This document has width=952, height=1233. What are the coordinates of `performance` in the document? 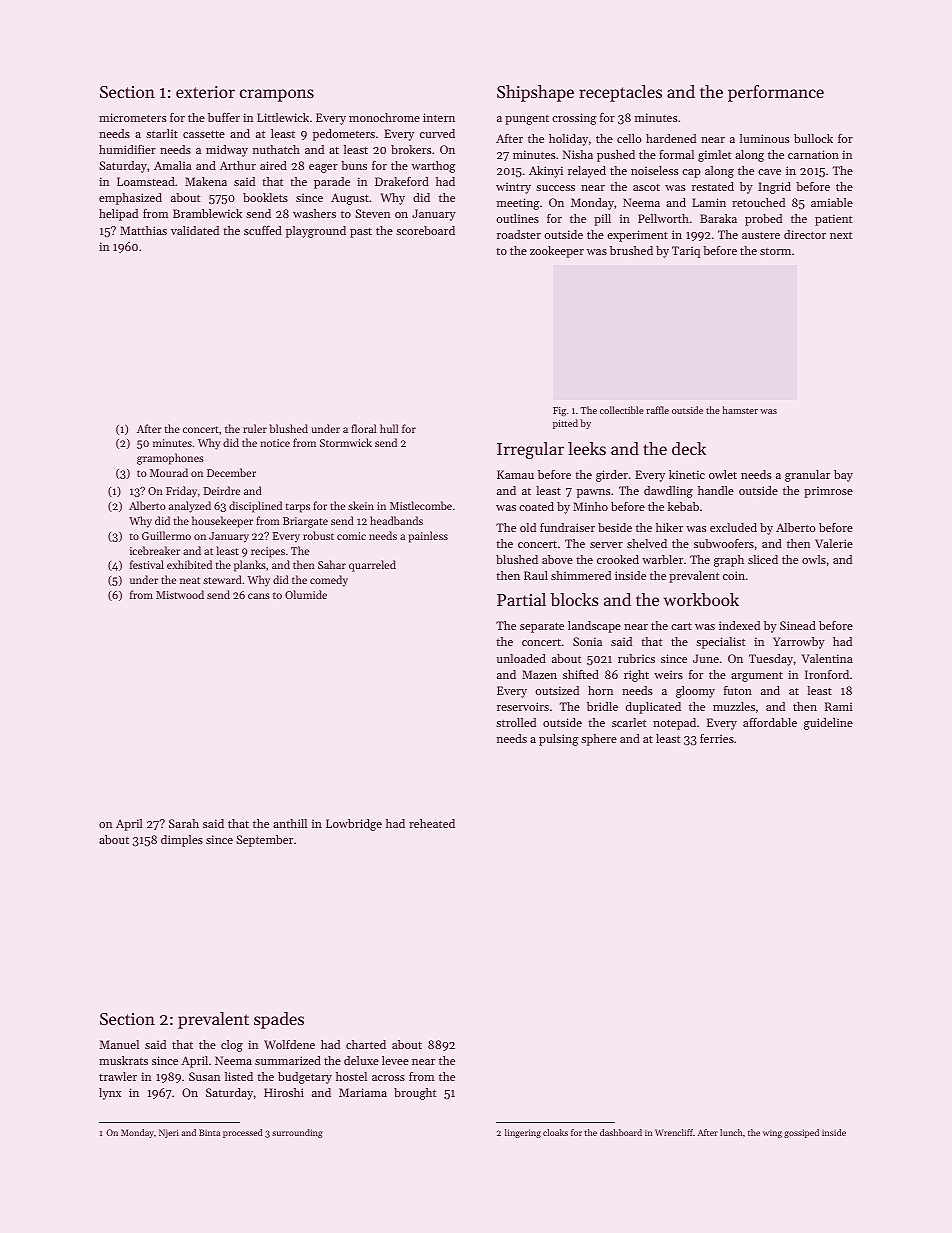 It's located at (776, 93).
